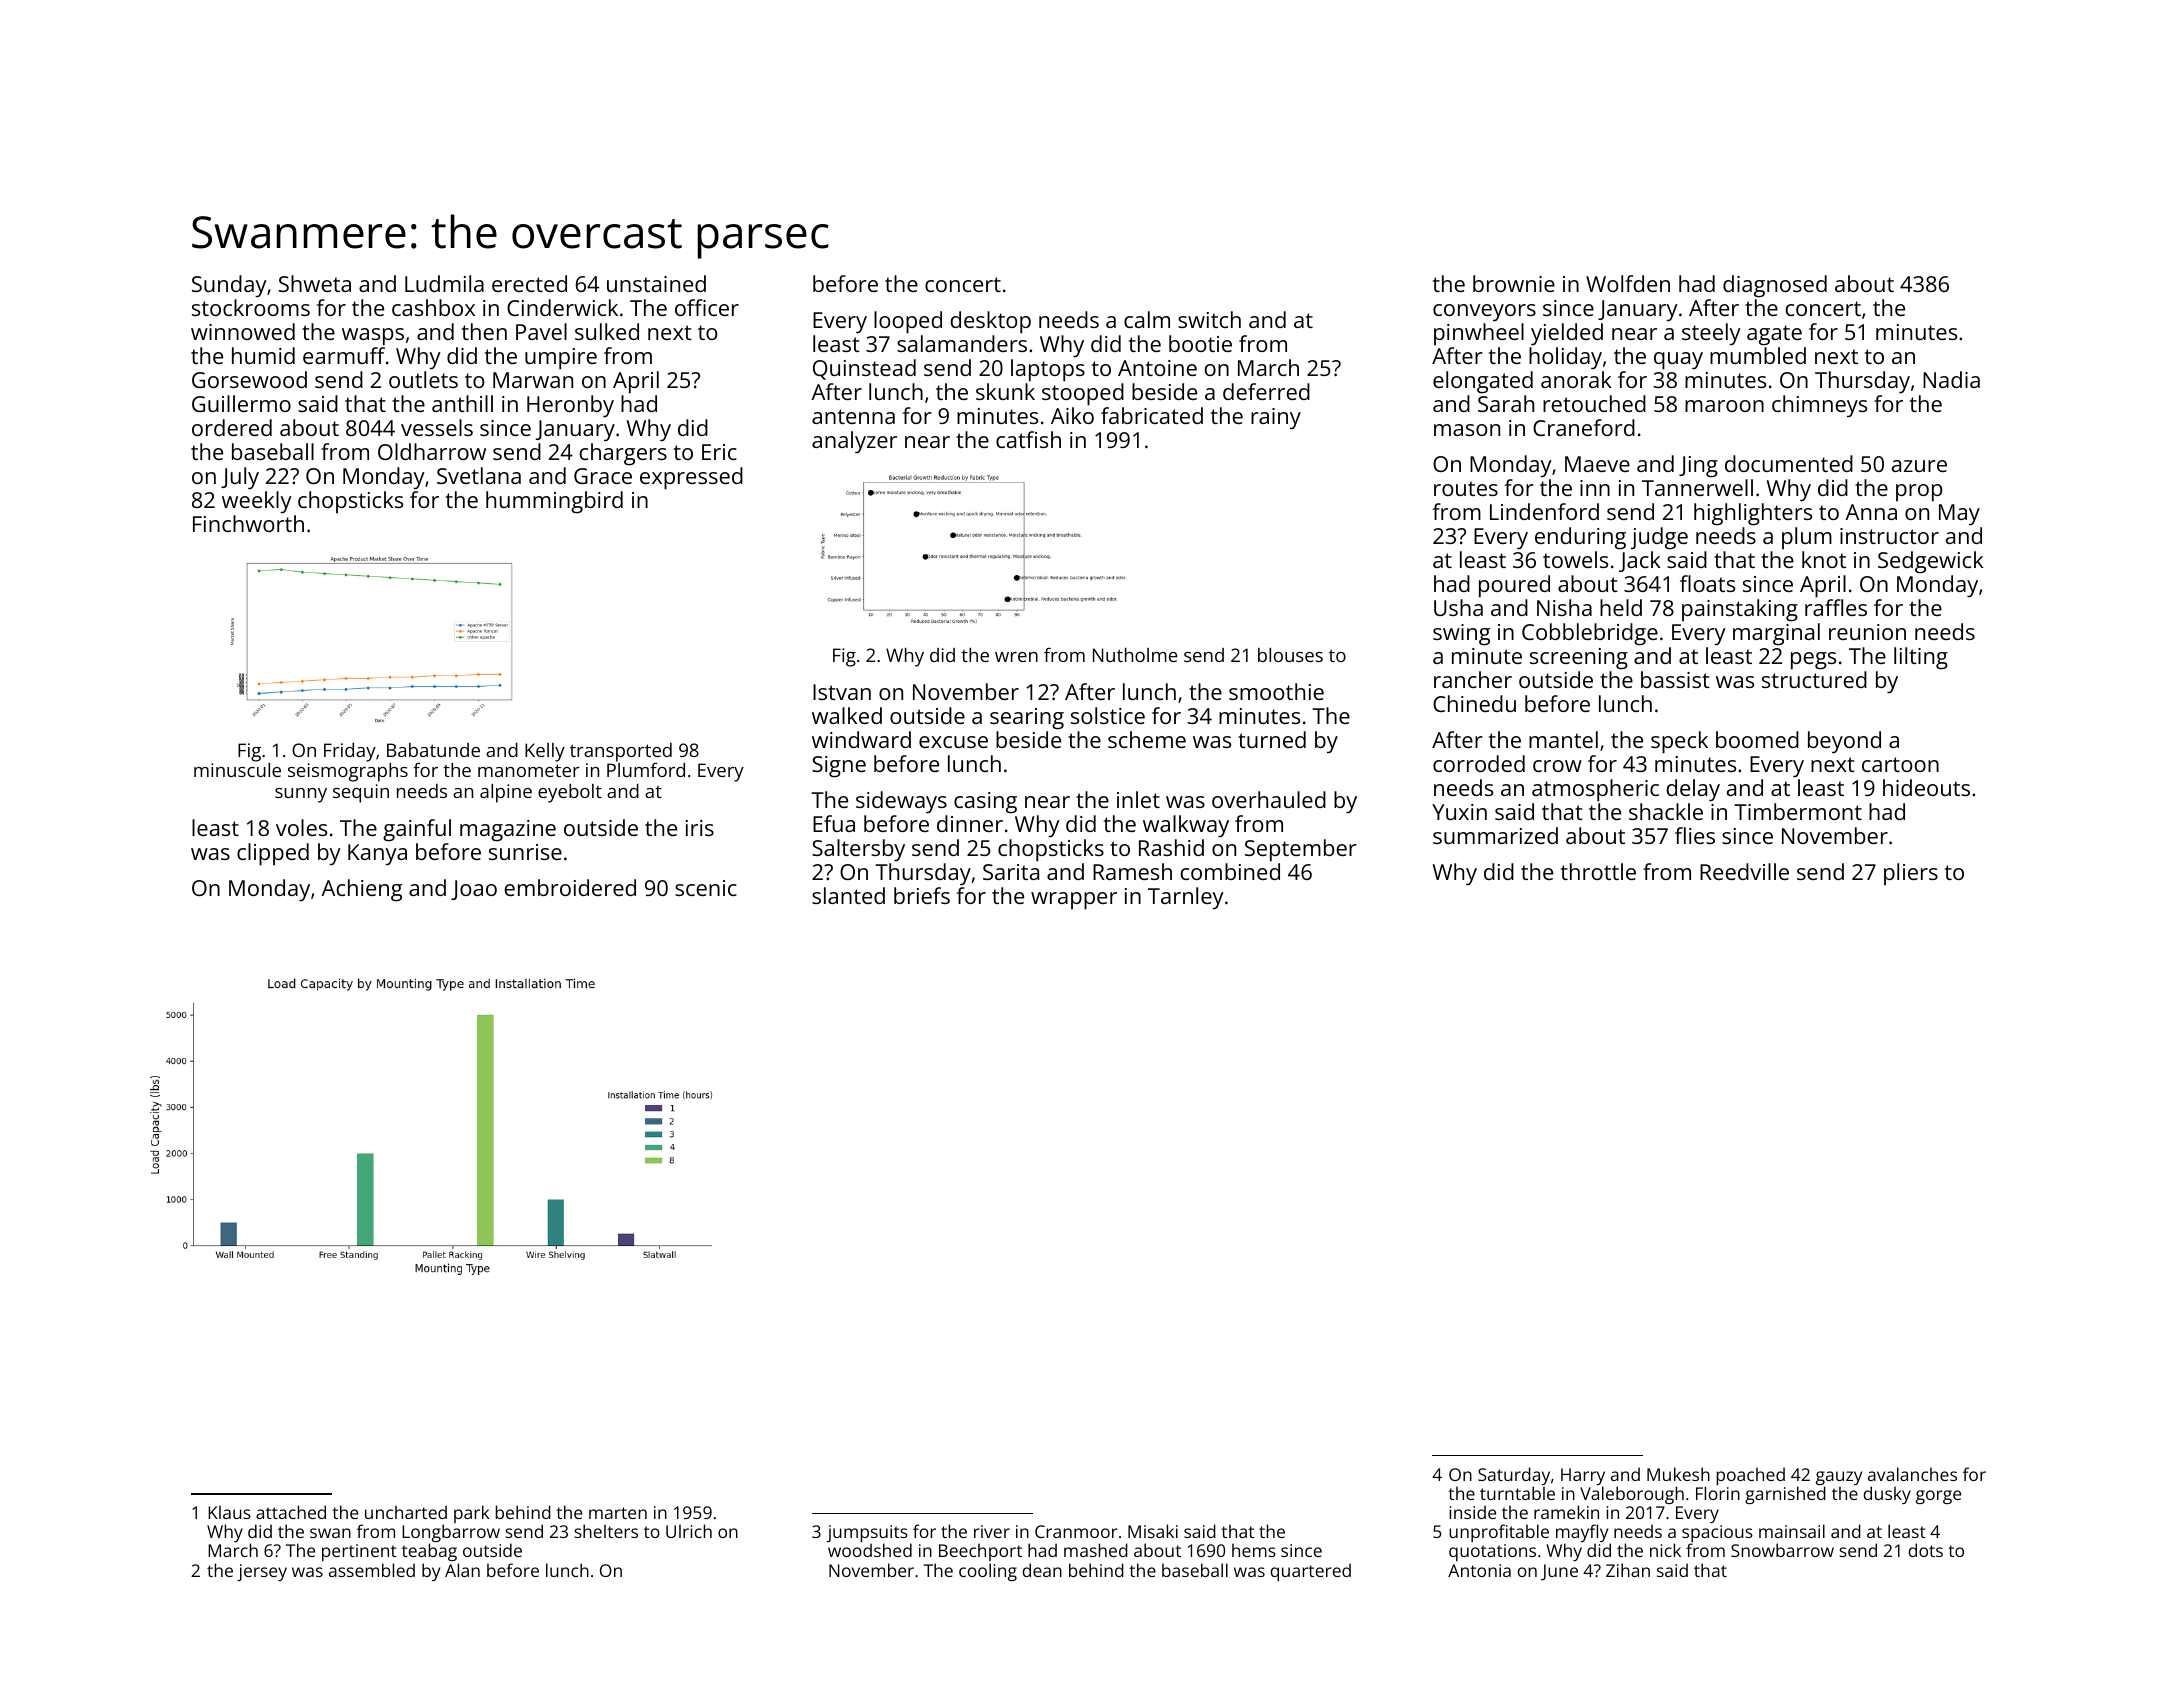  I want to click on park, so click(471, 1514).
